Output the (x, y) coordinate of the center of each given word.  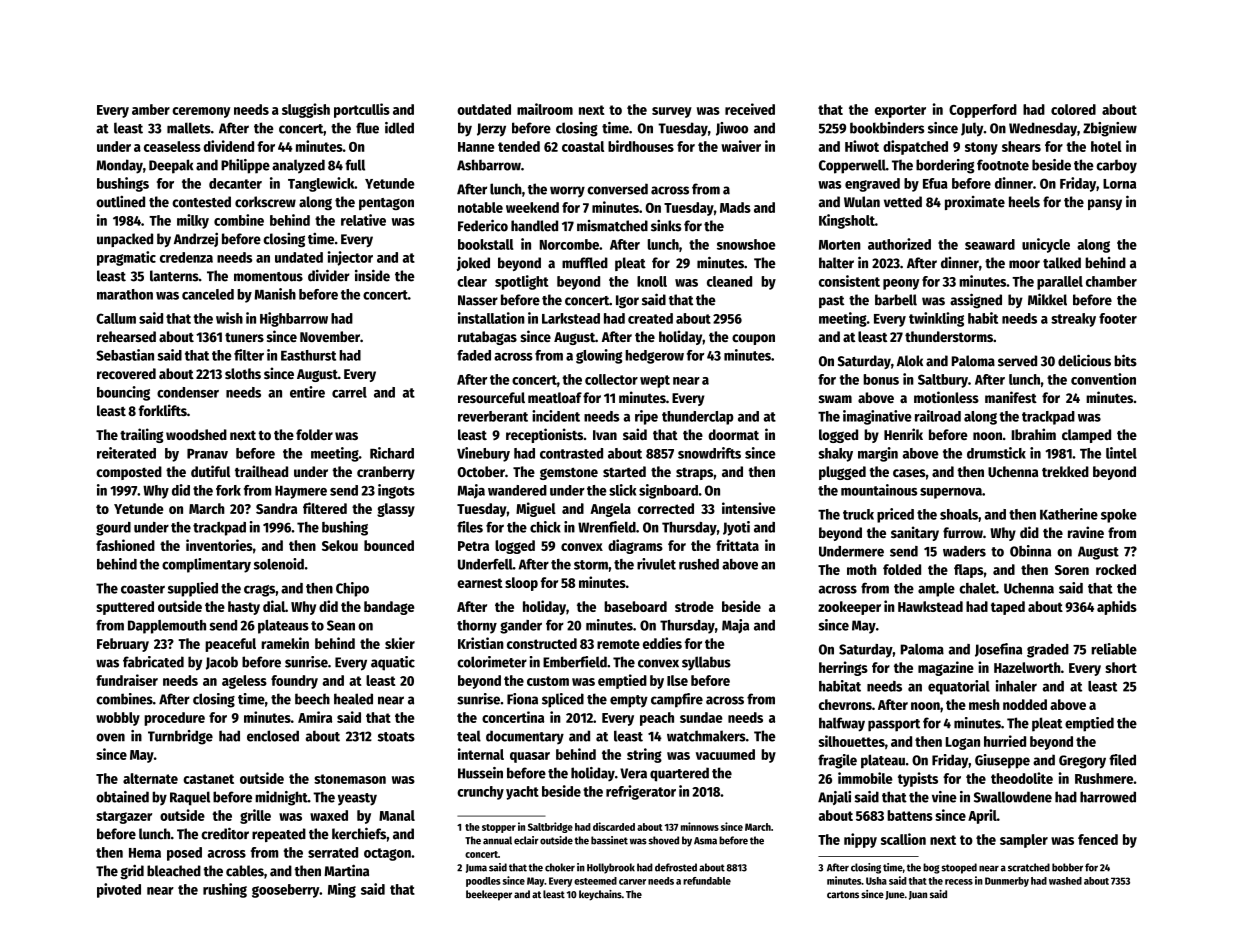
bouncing (123, 393)
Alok (910, 361)
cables (245, 871)
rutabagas (487, 338)
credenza (186, 257)
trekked (1065, 471)
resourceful (491, 397)
